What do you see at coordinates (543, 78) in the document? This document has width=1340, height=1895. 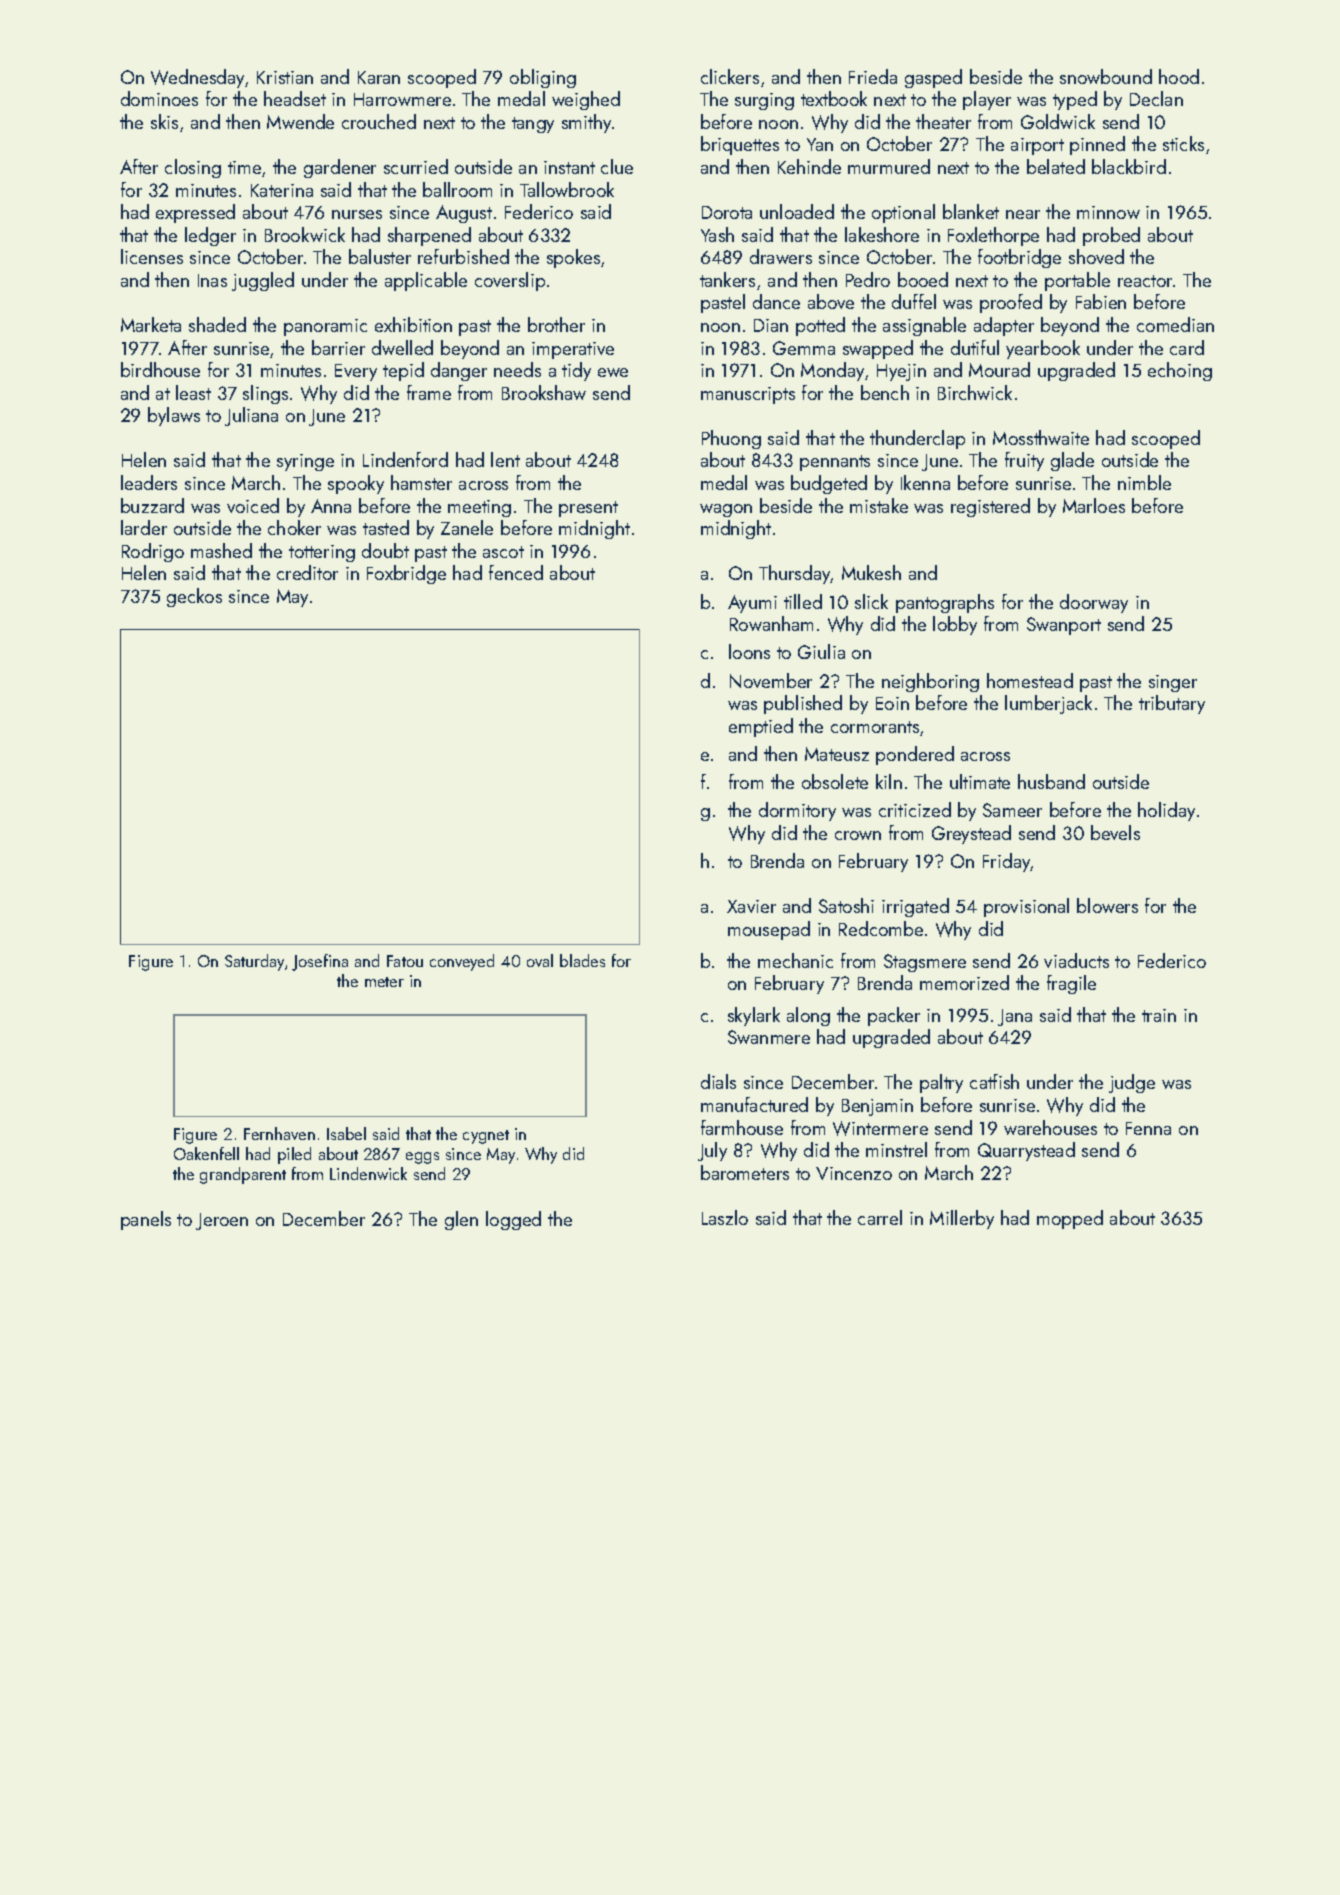 I see `obliging` at bounding box center [543, 78].
